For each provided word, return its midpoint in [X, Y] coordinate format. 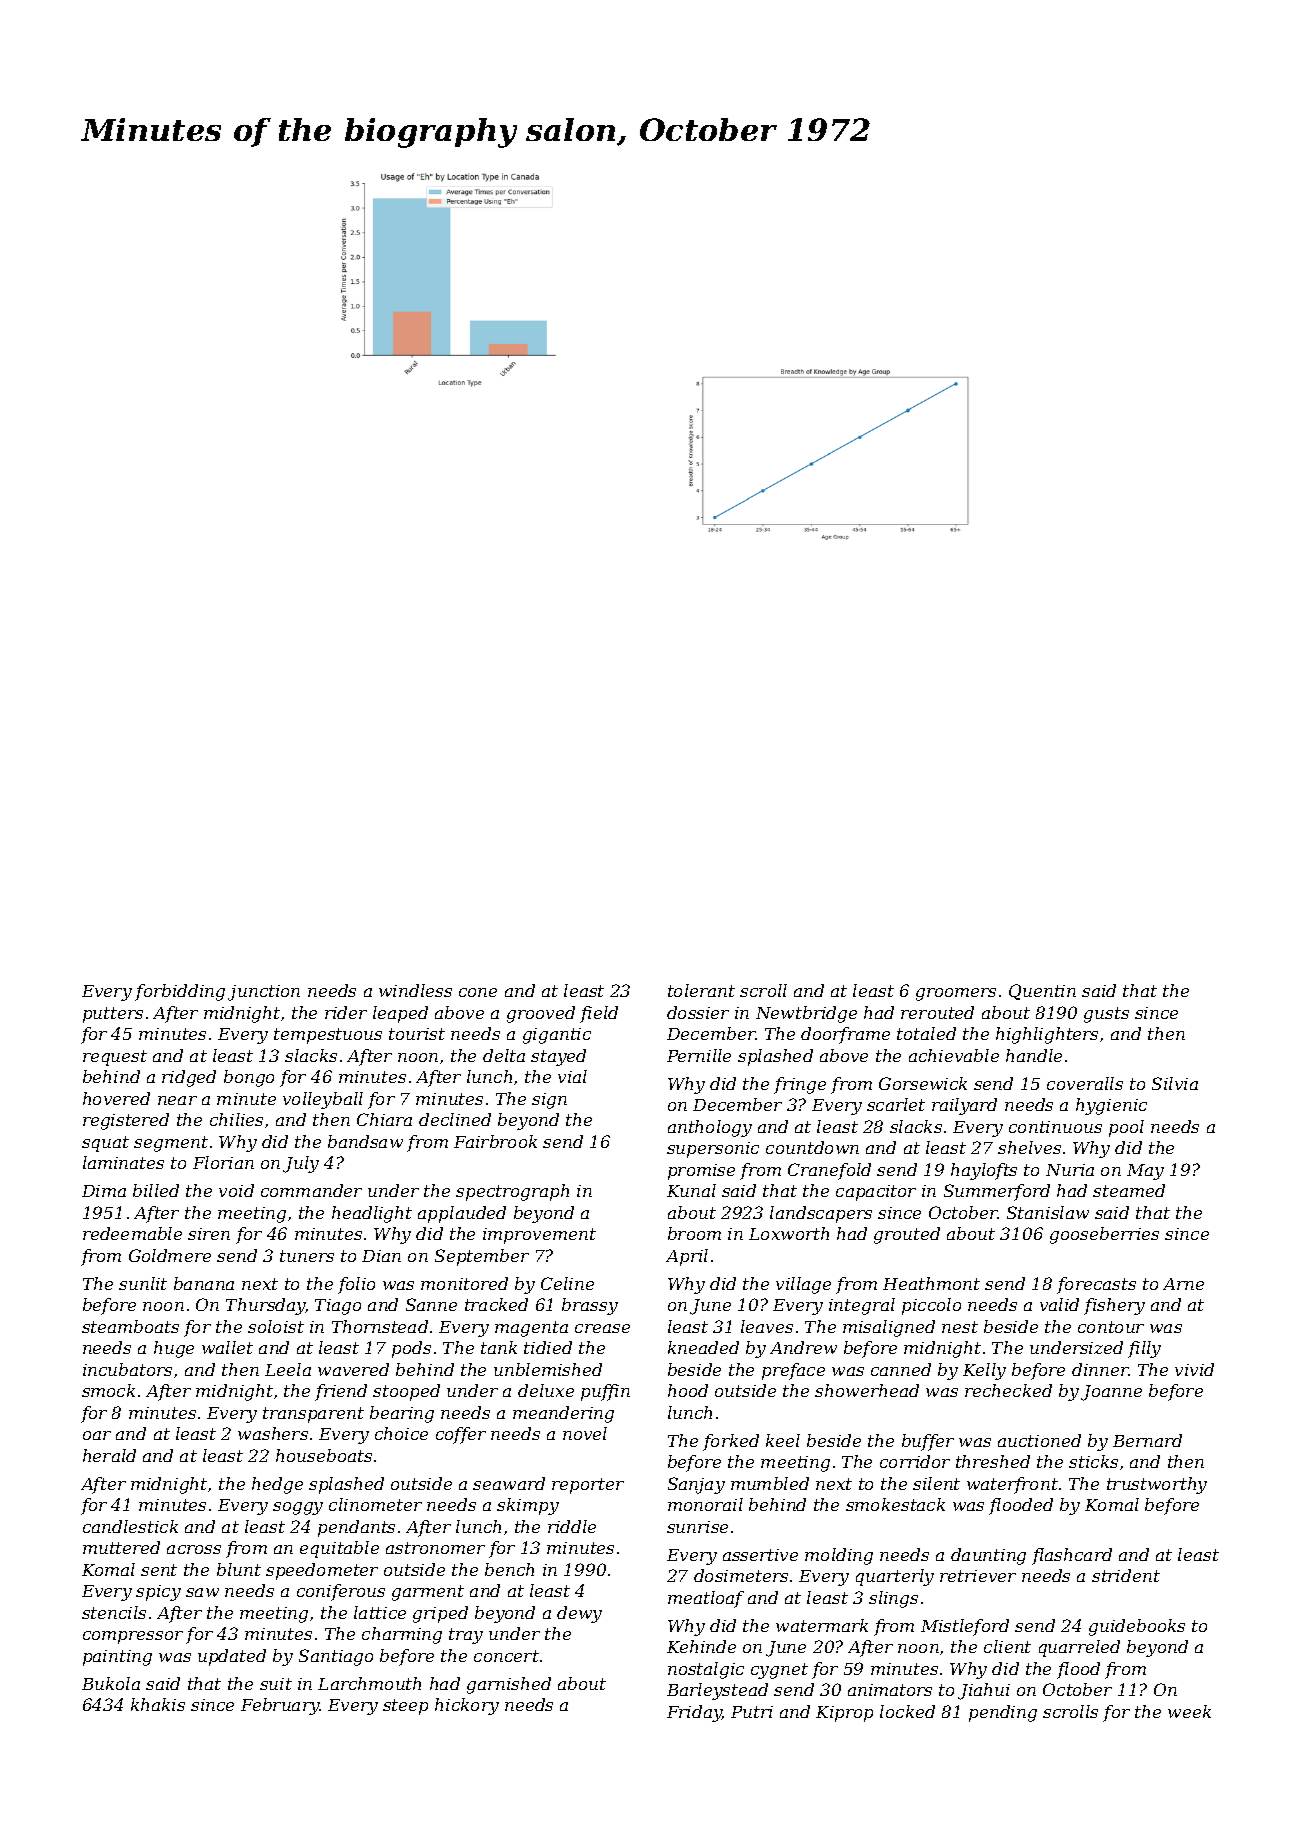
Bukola [111, 1683]
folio [356, 1285]
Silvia [1175, 1083]
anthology [710, 1128]
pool [1126, 1128]
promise [701, 1172]
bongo [249, 1078]
